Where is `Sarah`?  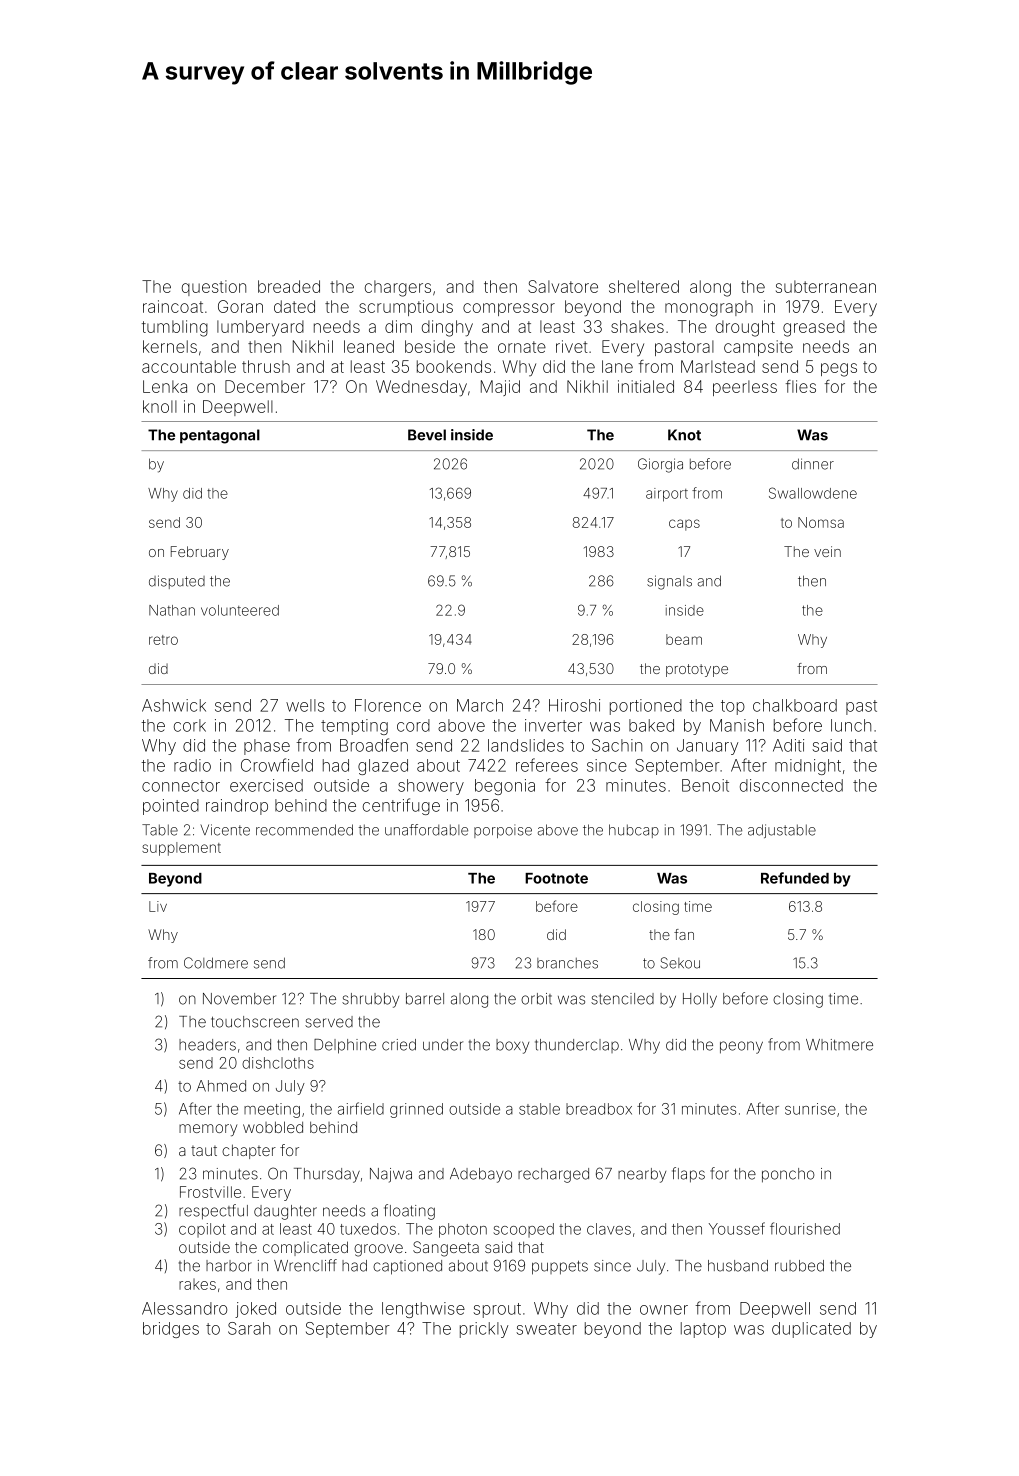 Sarah is located at coordinates (249, 1328).
